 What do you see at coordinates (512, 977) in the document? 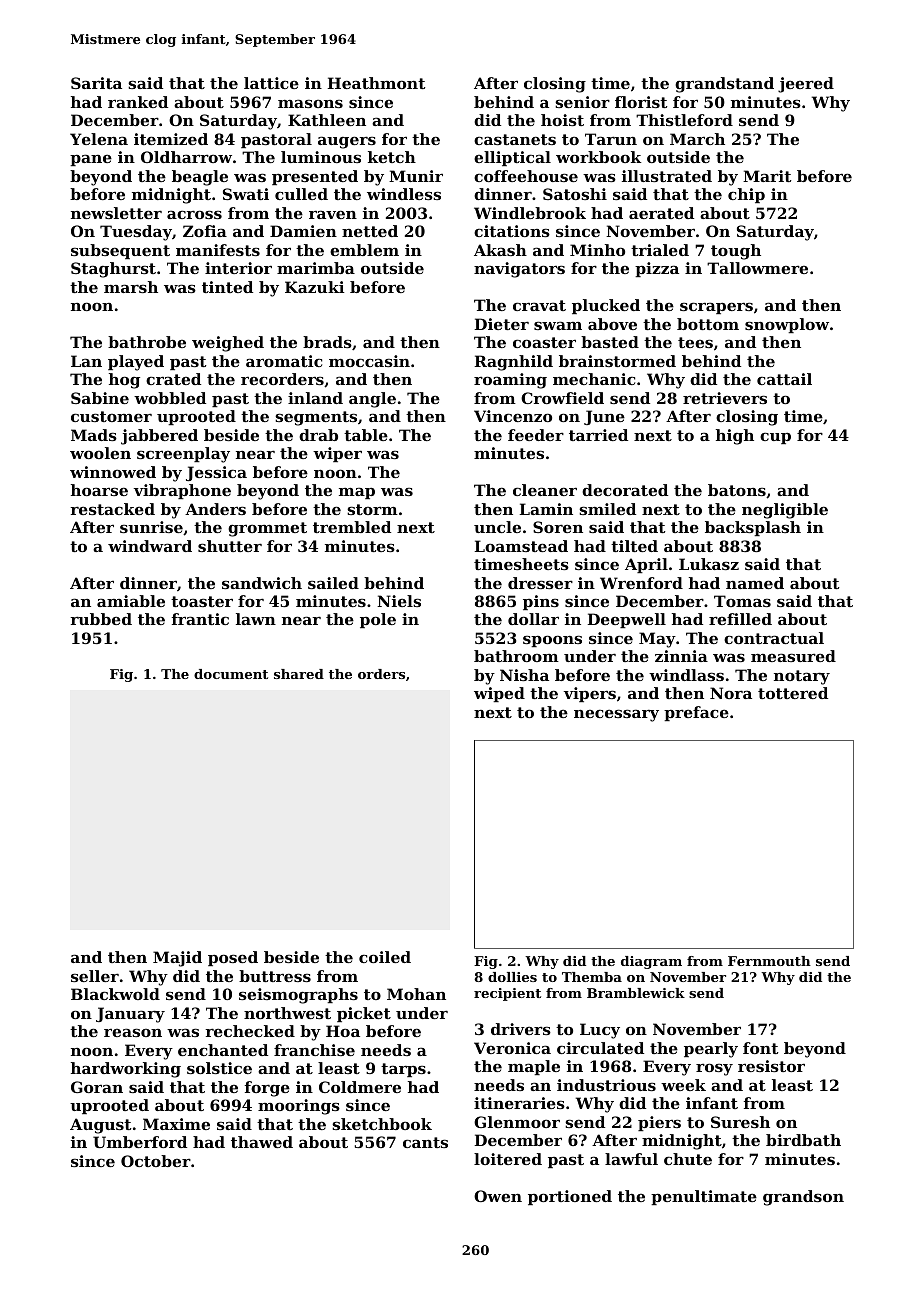
I see `dollies` at bounding box center [512, 977].
